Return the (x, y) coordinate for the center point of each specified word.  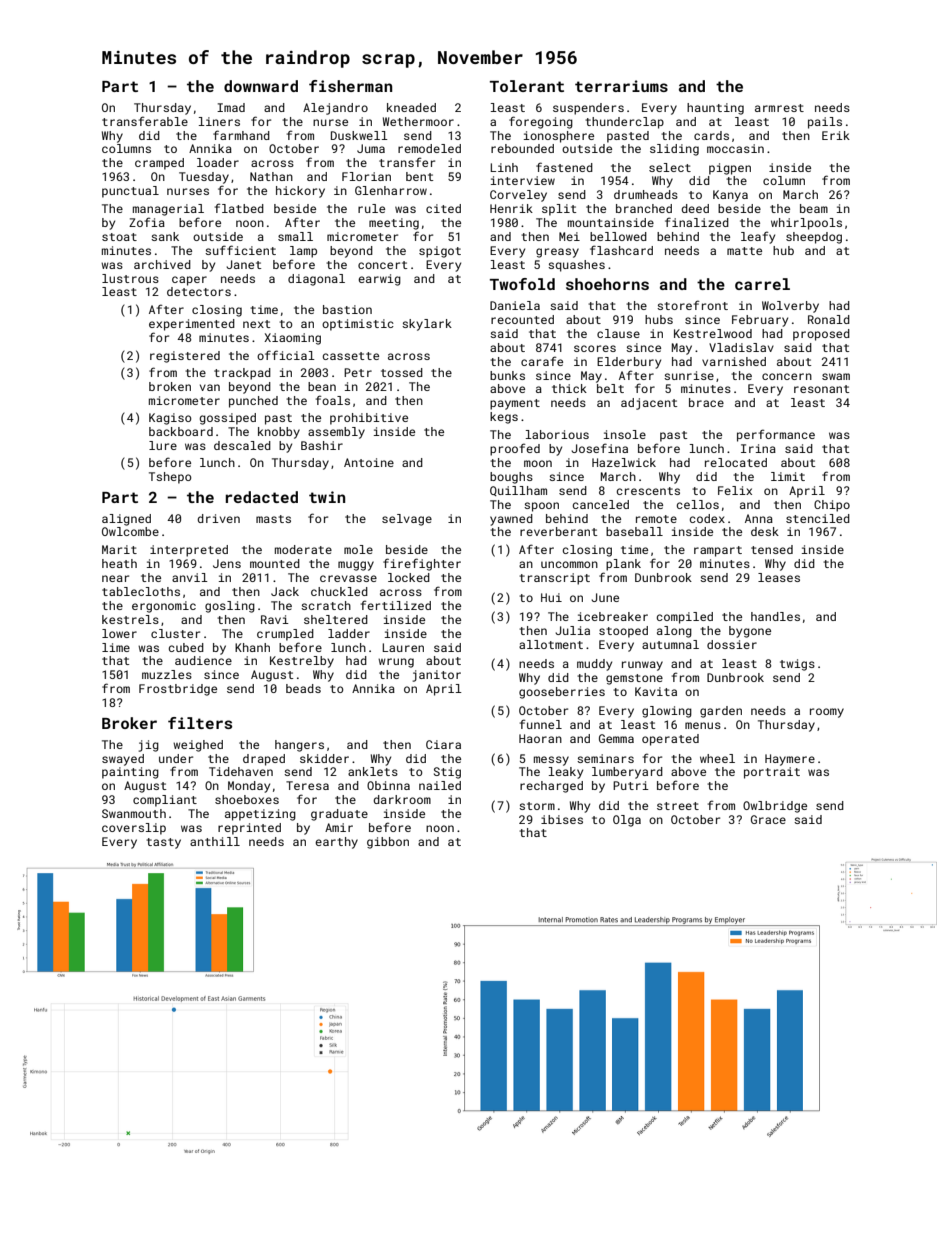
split (559, 210)
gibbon (388, 843)
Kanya (730, 196)
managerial (168, 210)
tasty (163, 843)
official (286, 355)
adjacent (649, 404)
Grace (768, 819)
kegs (504, 418)
